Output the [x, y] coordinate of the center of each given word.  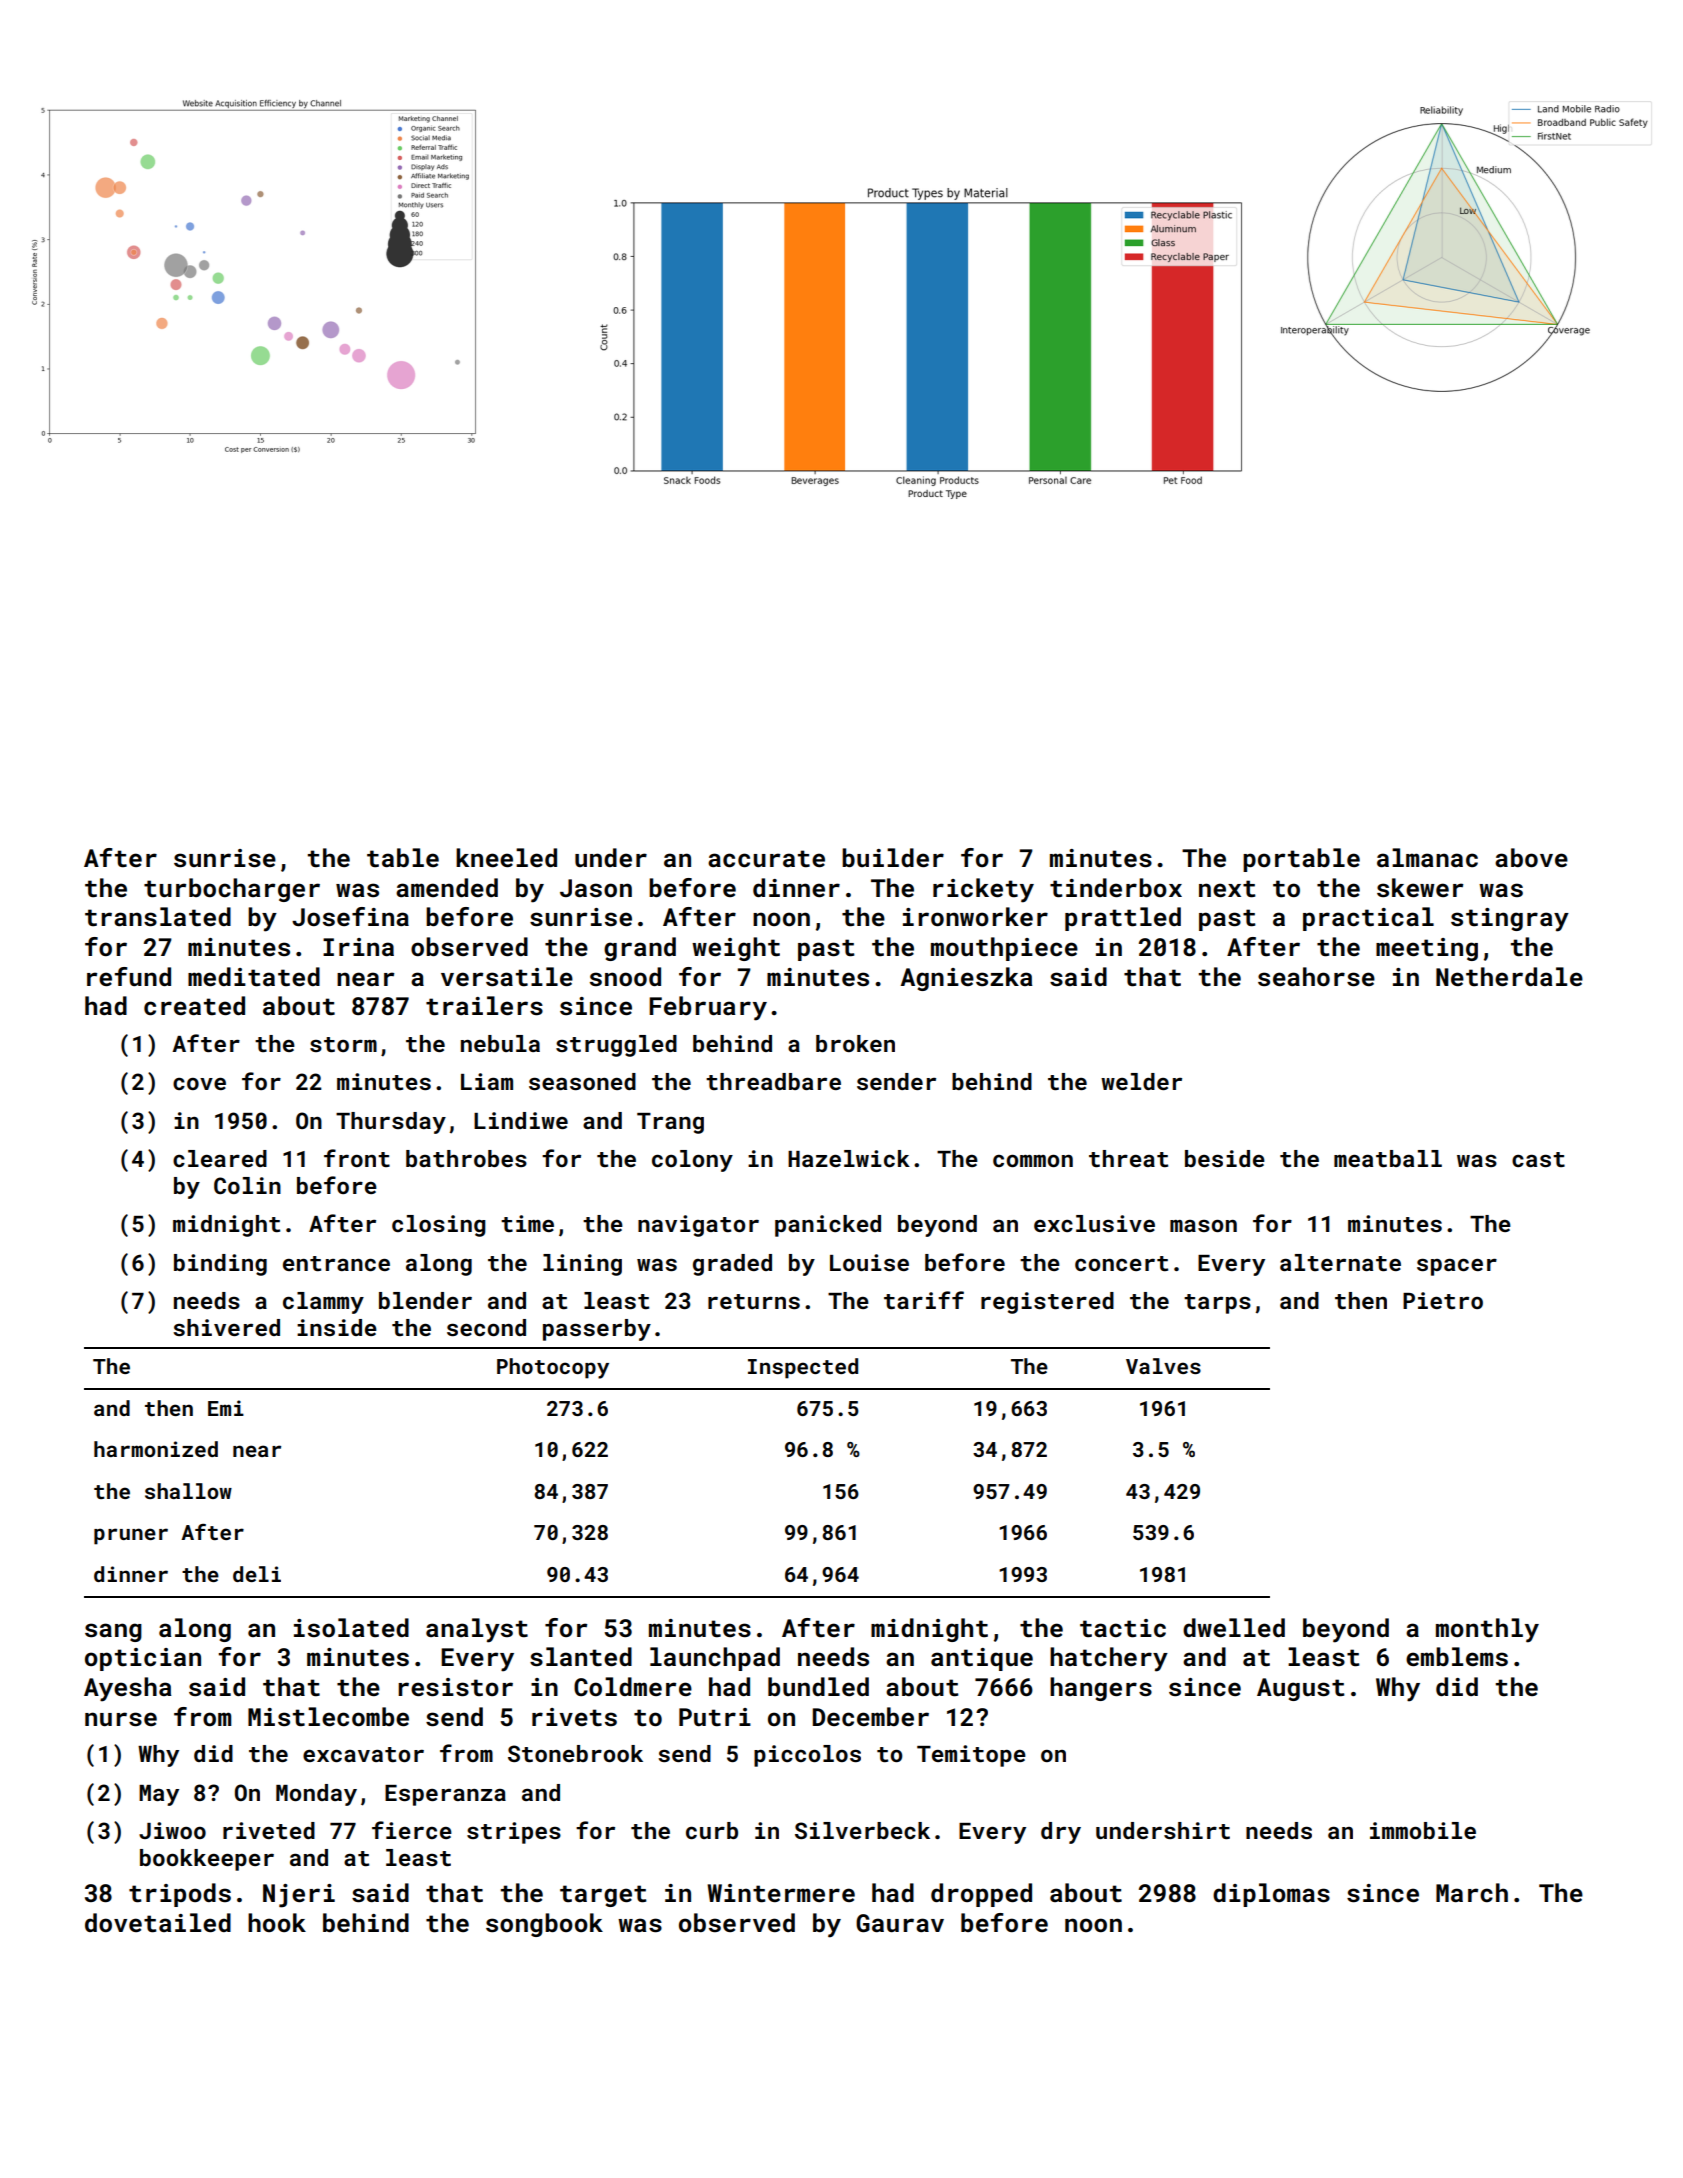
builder [893, 857]
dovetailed [158, 1923]
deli [257, 1574]
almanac [1427, 857]
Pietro [1443, 1300]
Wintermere [781, 1893]
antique [982, 1659]
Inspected [803, 1368]
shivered [226, 1327]
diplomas [1271, 1895]
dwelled [1234, 1627]
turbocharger [232, 890]
